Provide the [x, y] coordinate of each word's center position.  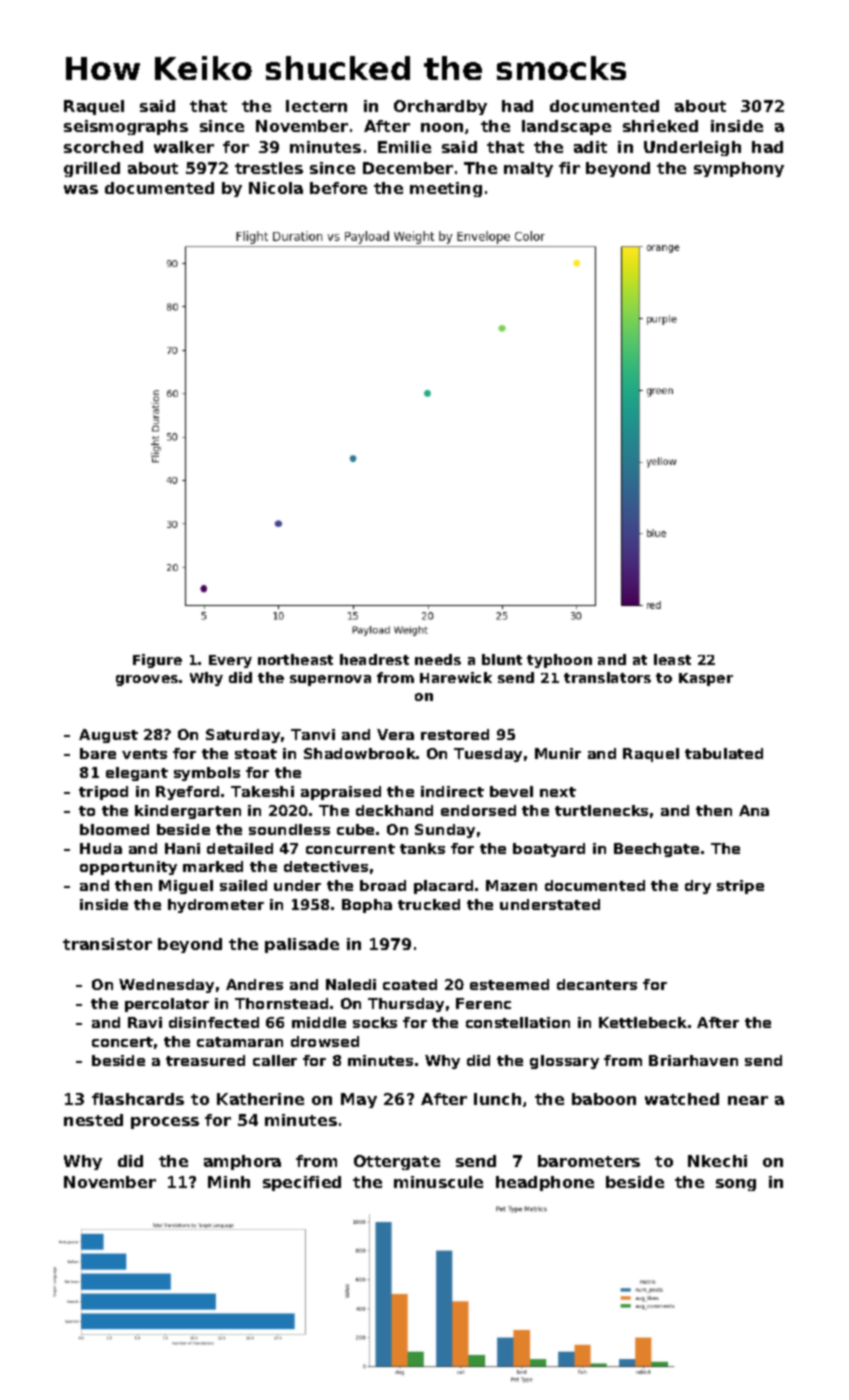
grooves [147, 680]
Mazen [511, 885]
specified [302, 1183]
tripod [103, 793]
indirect [452, 791]
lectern [316, 106]
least [672, 659]
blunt [502, 659]
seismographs [126, 127]
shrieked [660, 126]
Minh [229, 1182]
